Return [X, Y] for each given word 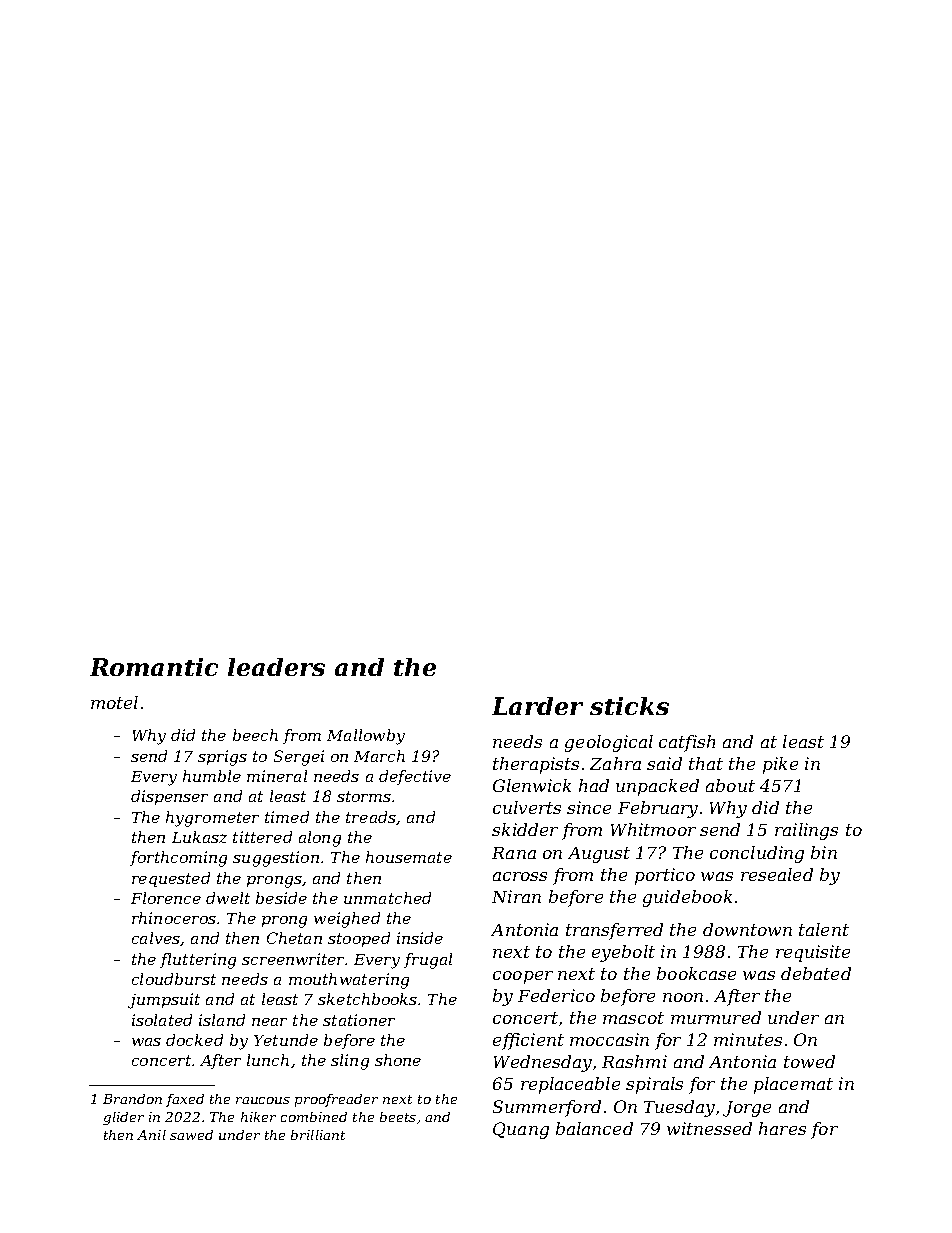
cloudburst [174, 979]
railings [806, 831]
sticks [629, 706]
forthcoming [178, 859]
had [594, 785]
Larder [537, 706]
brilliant [318, 1135]
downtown [747, 929]
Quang [521, 1130]
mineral [277, 776]
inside [420, 938]
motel [114, 702]
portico [665, 876]
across [520, 876]
